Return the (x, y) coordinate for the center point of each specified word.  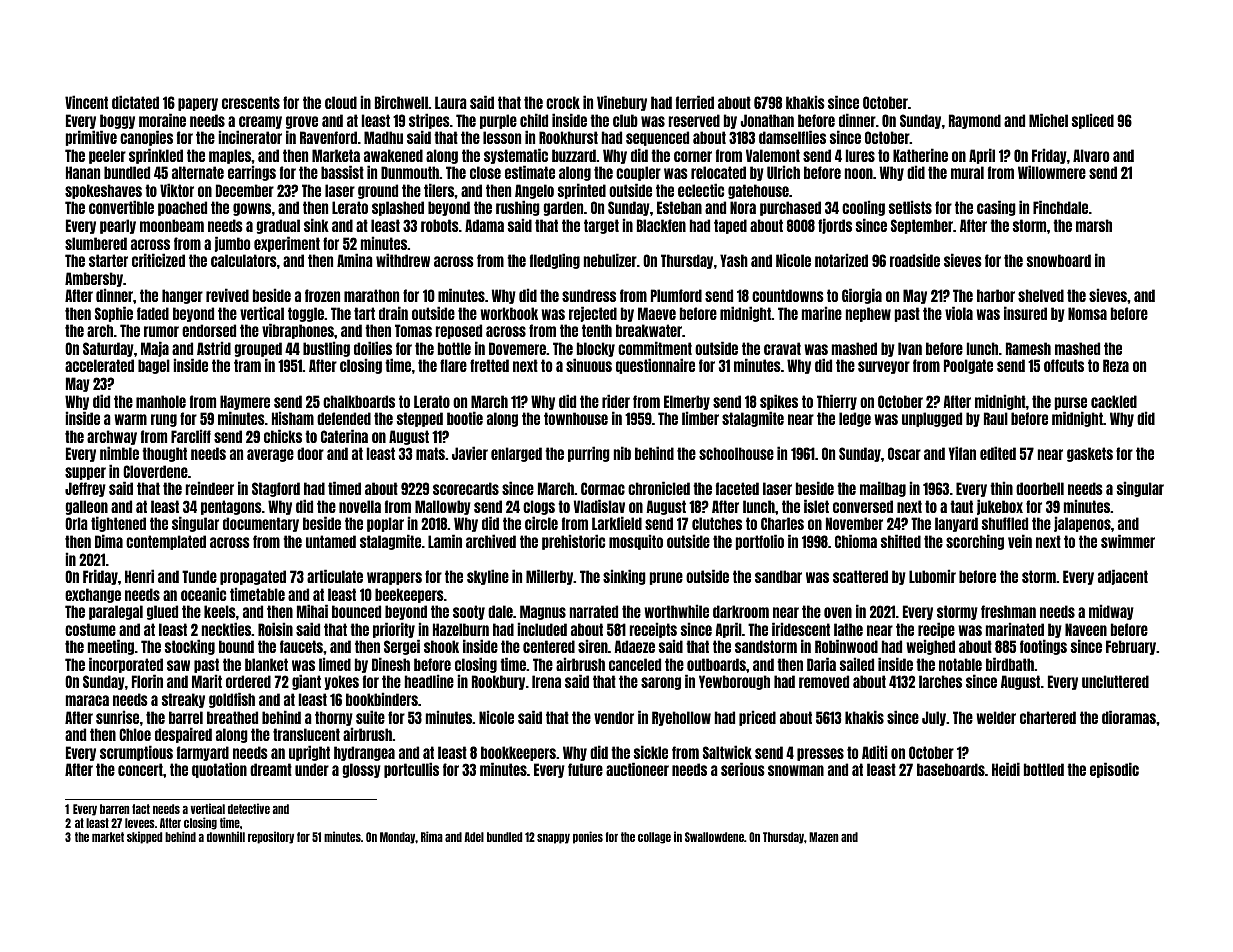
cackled (1114, 401)
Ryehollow (681, 718)
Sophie (114, 314)
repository (271, 837)
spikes (779, 402)
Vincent (86, 102)
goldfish (232, 700)
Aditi (875, 752)
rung (164, 420)
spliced (1093, 121)
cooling (863, 208)
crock (563, 102)
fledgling (555, 261)
